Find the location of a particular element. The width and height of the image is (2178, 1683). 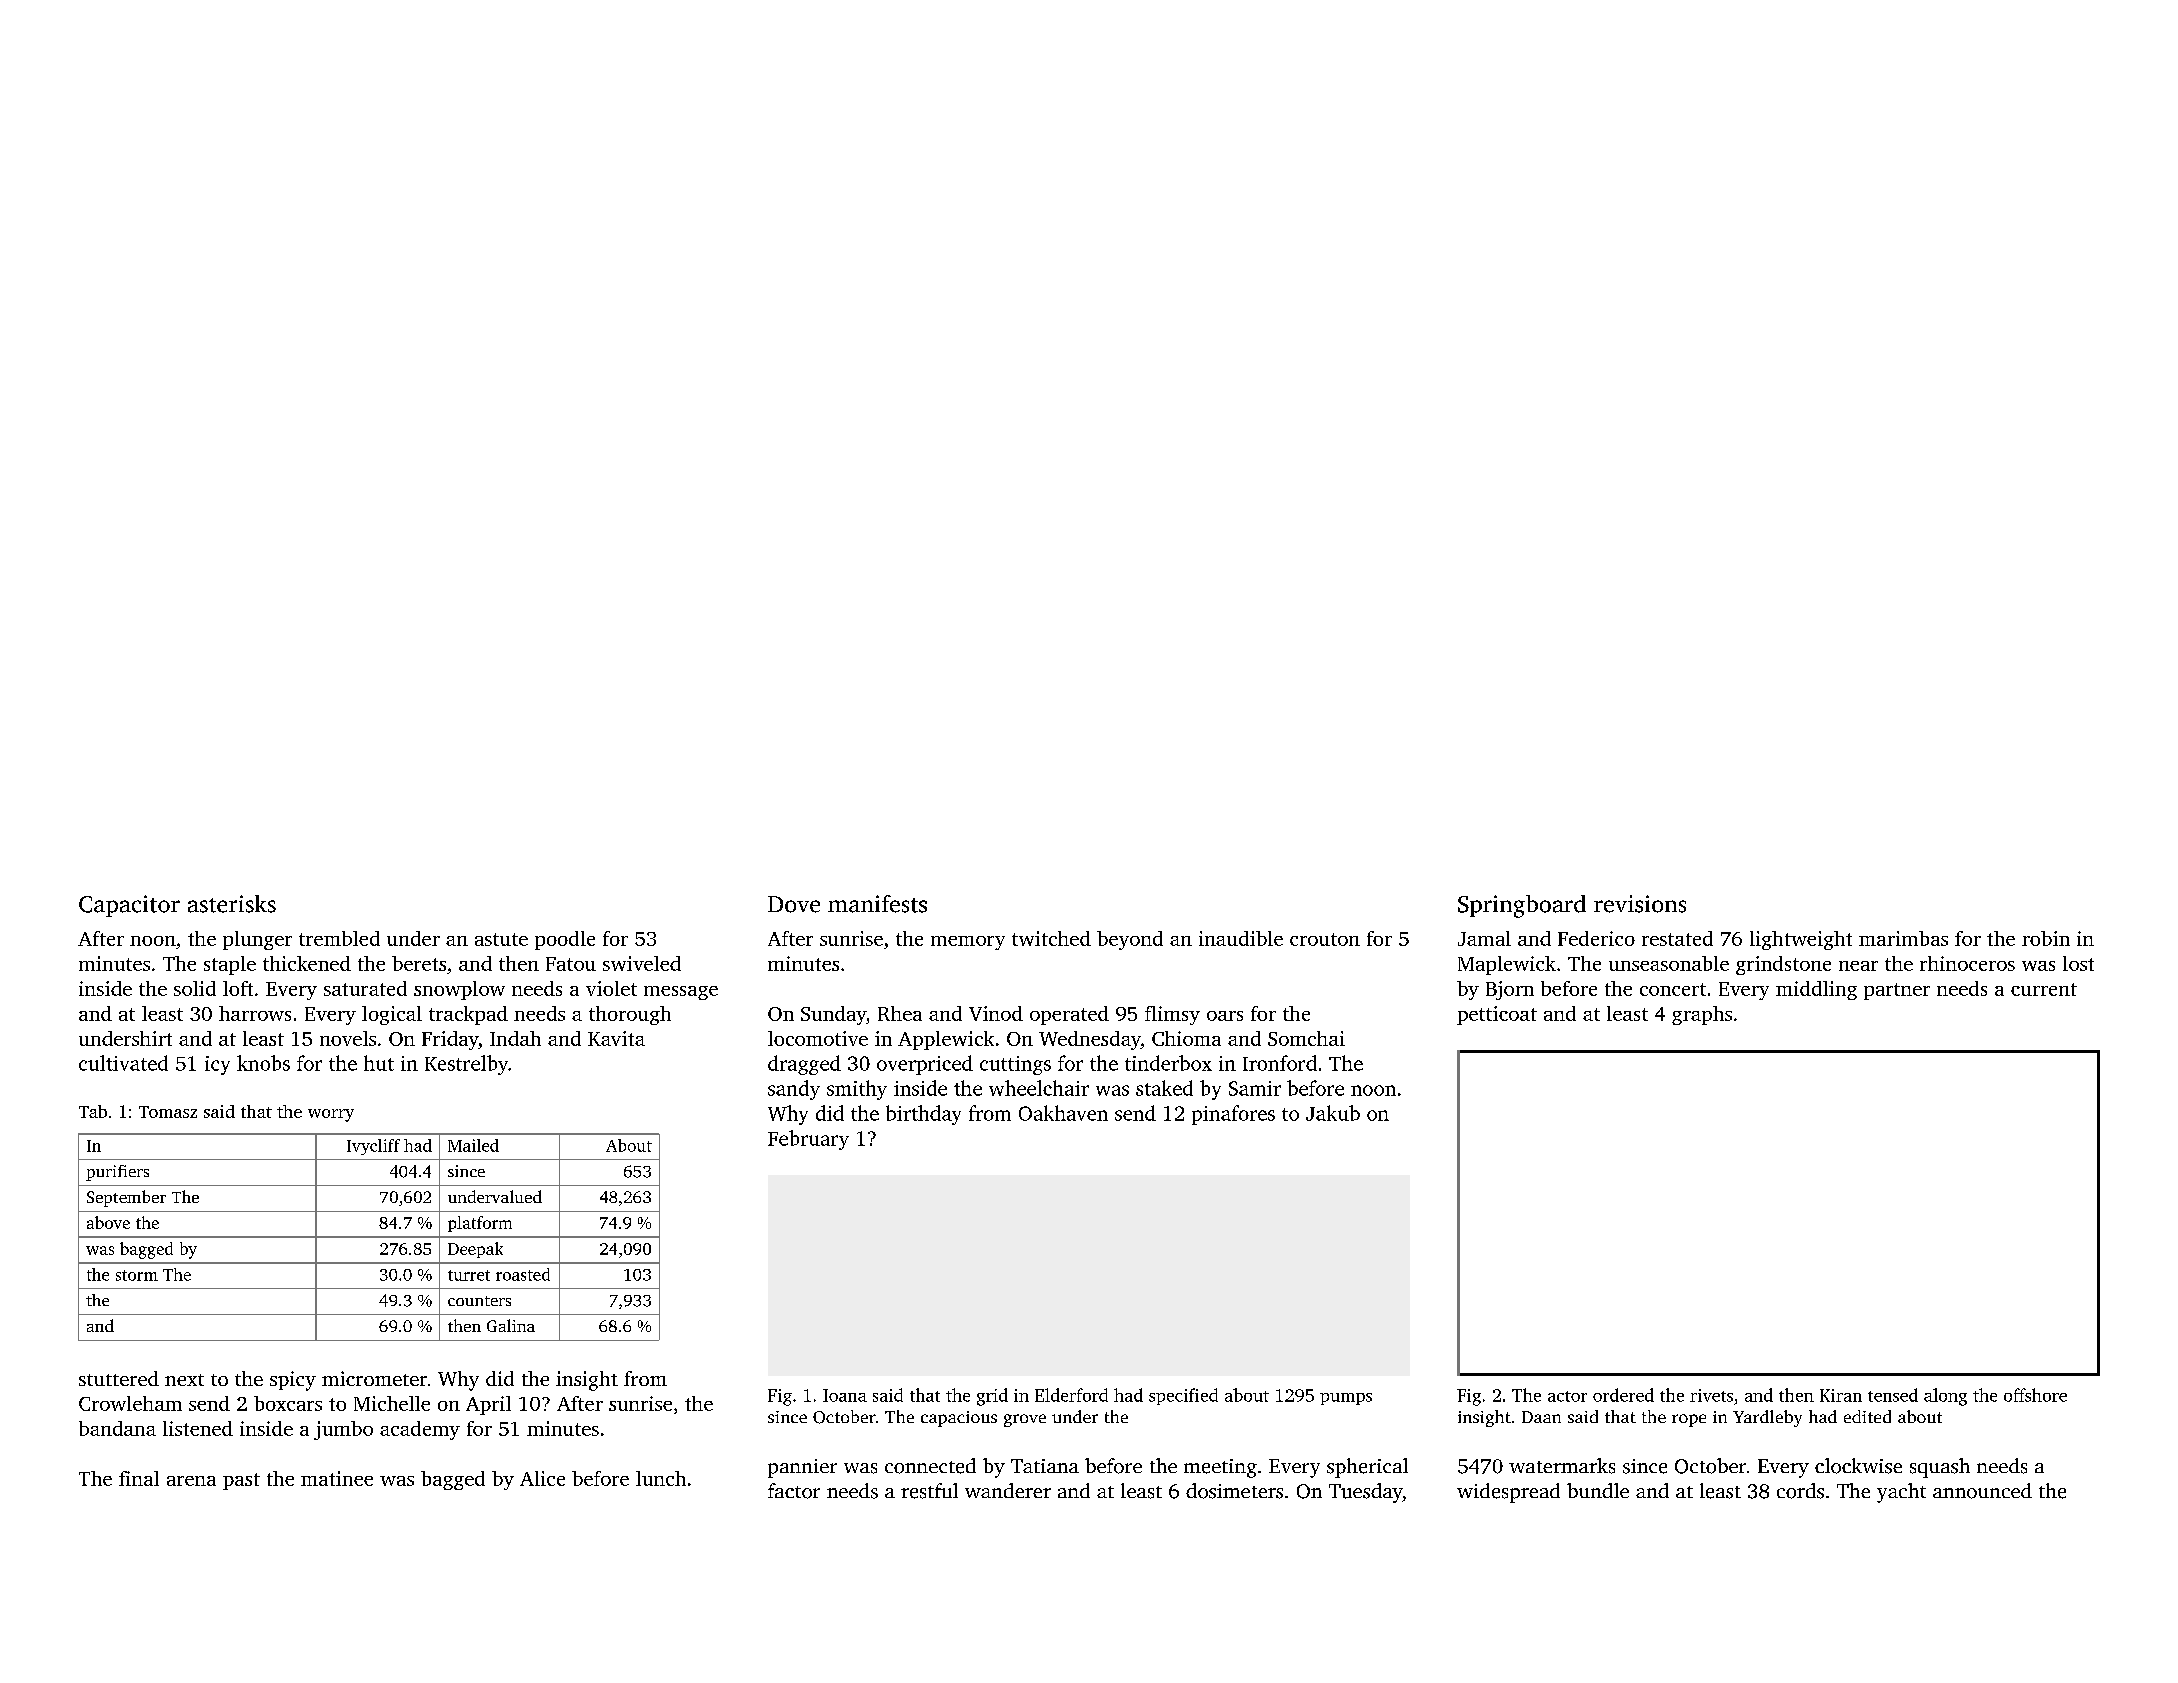

Dove is located at coordinates (794, 904).
